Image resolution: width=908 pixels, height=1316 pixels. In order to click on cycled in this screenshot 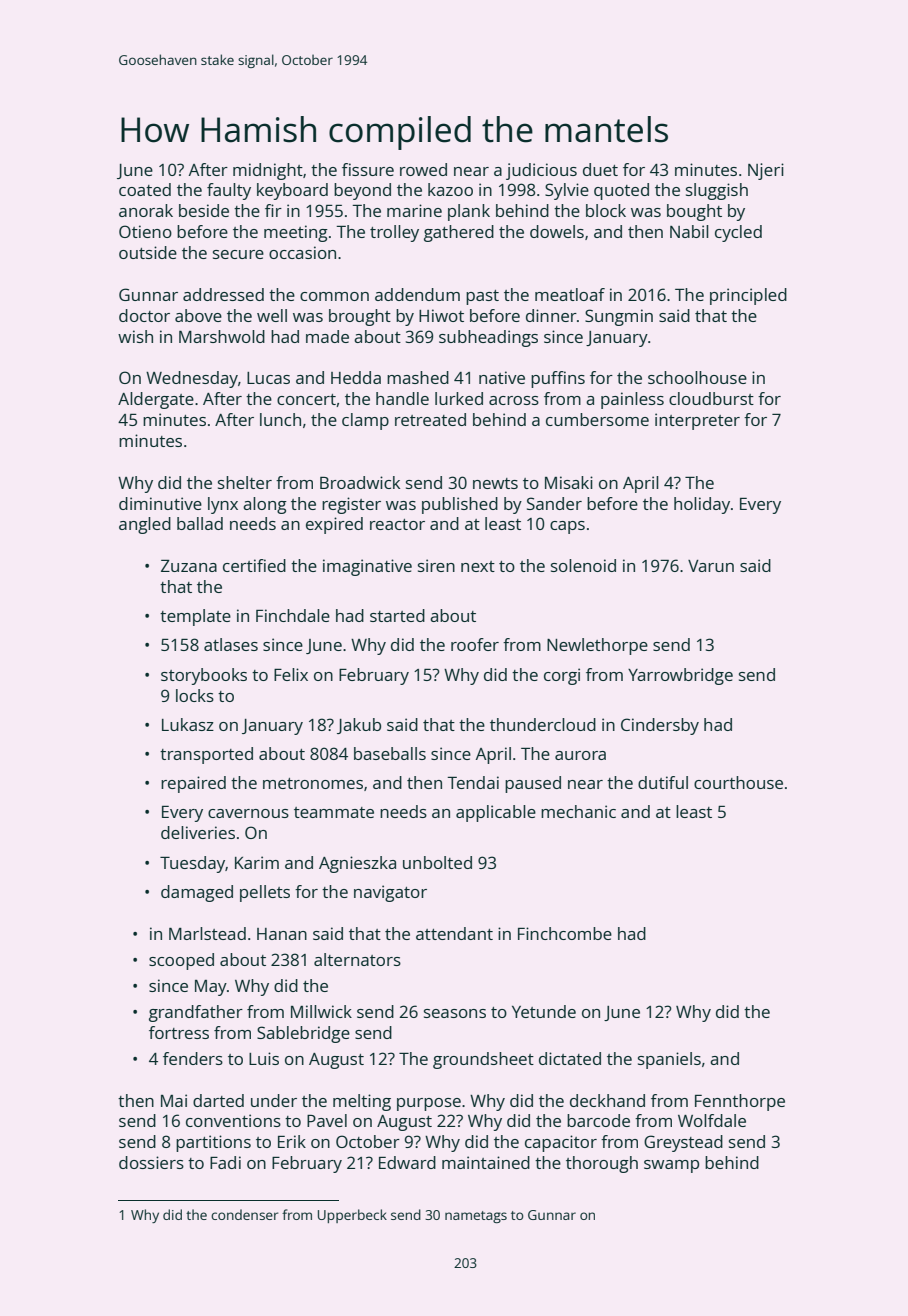, I will do `click(738, 233)`.
